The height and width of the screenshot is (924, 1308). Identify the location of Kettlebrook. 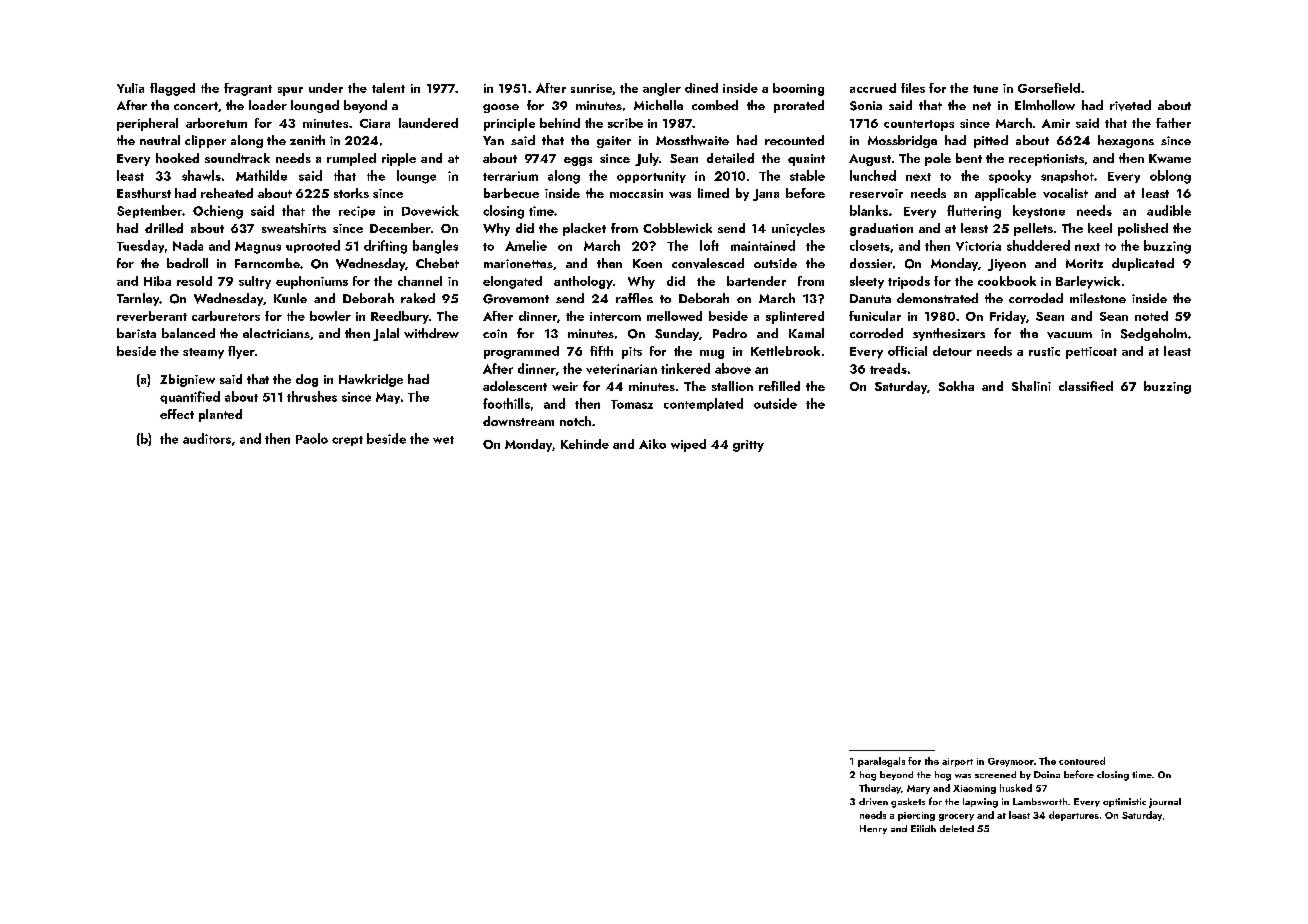
(785, 351).
